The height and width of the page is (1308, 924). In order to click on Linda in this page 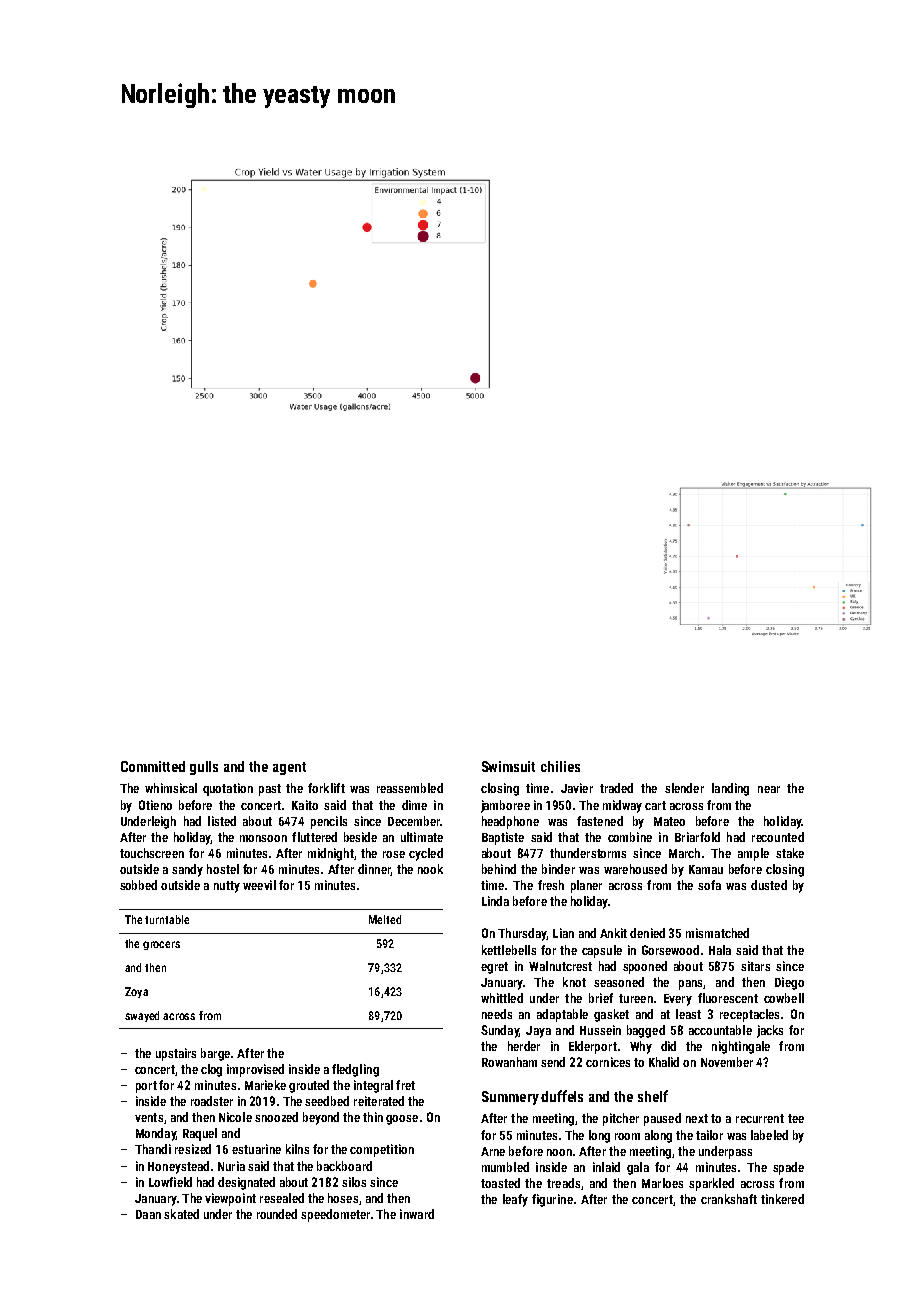, I will do `click(495, 901)`.
